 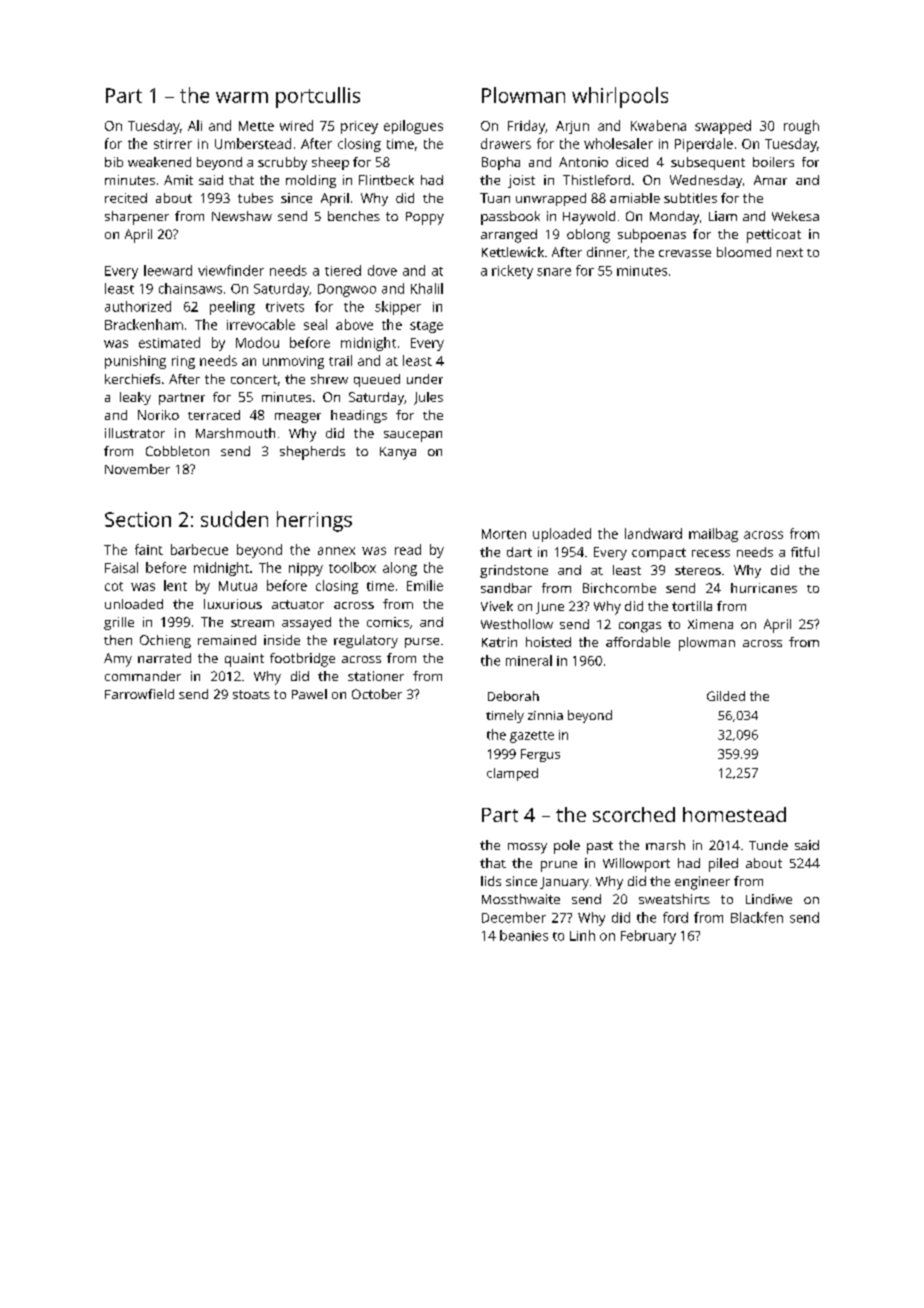 I want to click on annex, so click(x=336, y=551).
